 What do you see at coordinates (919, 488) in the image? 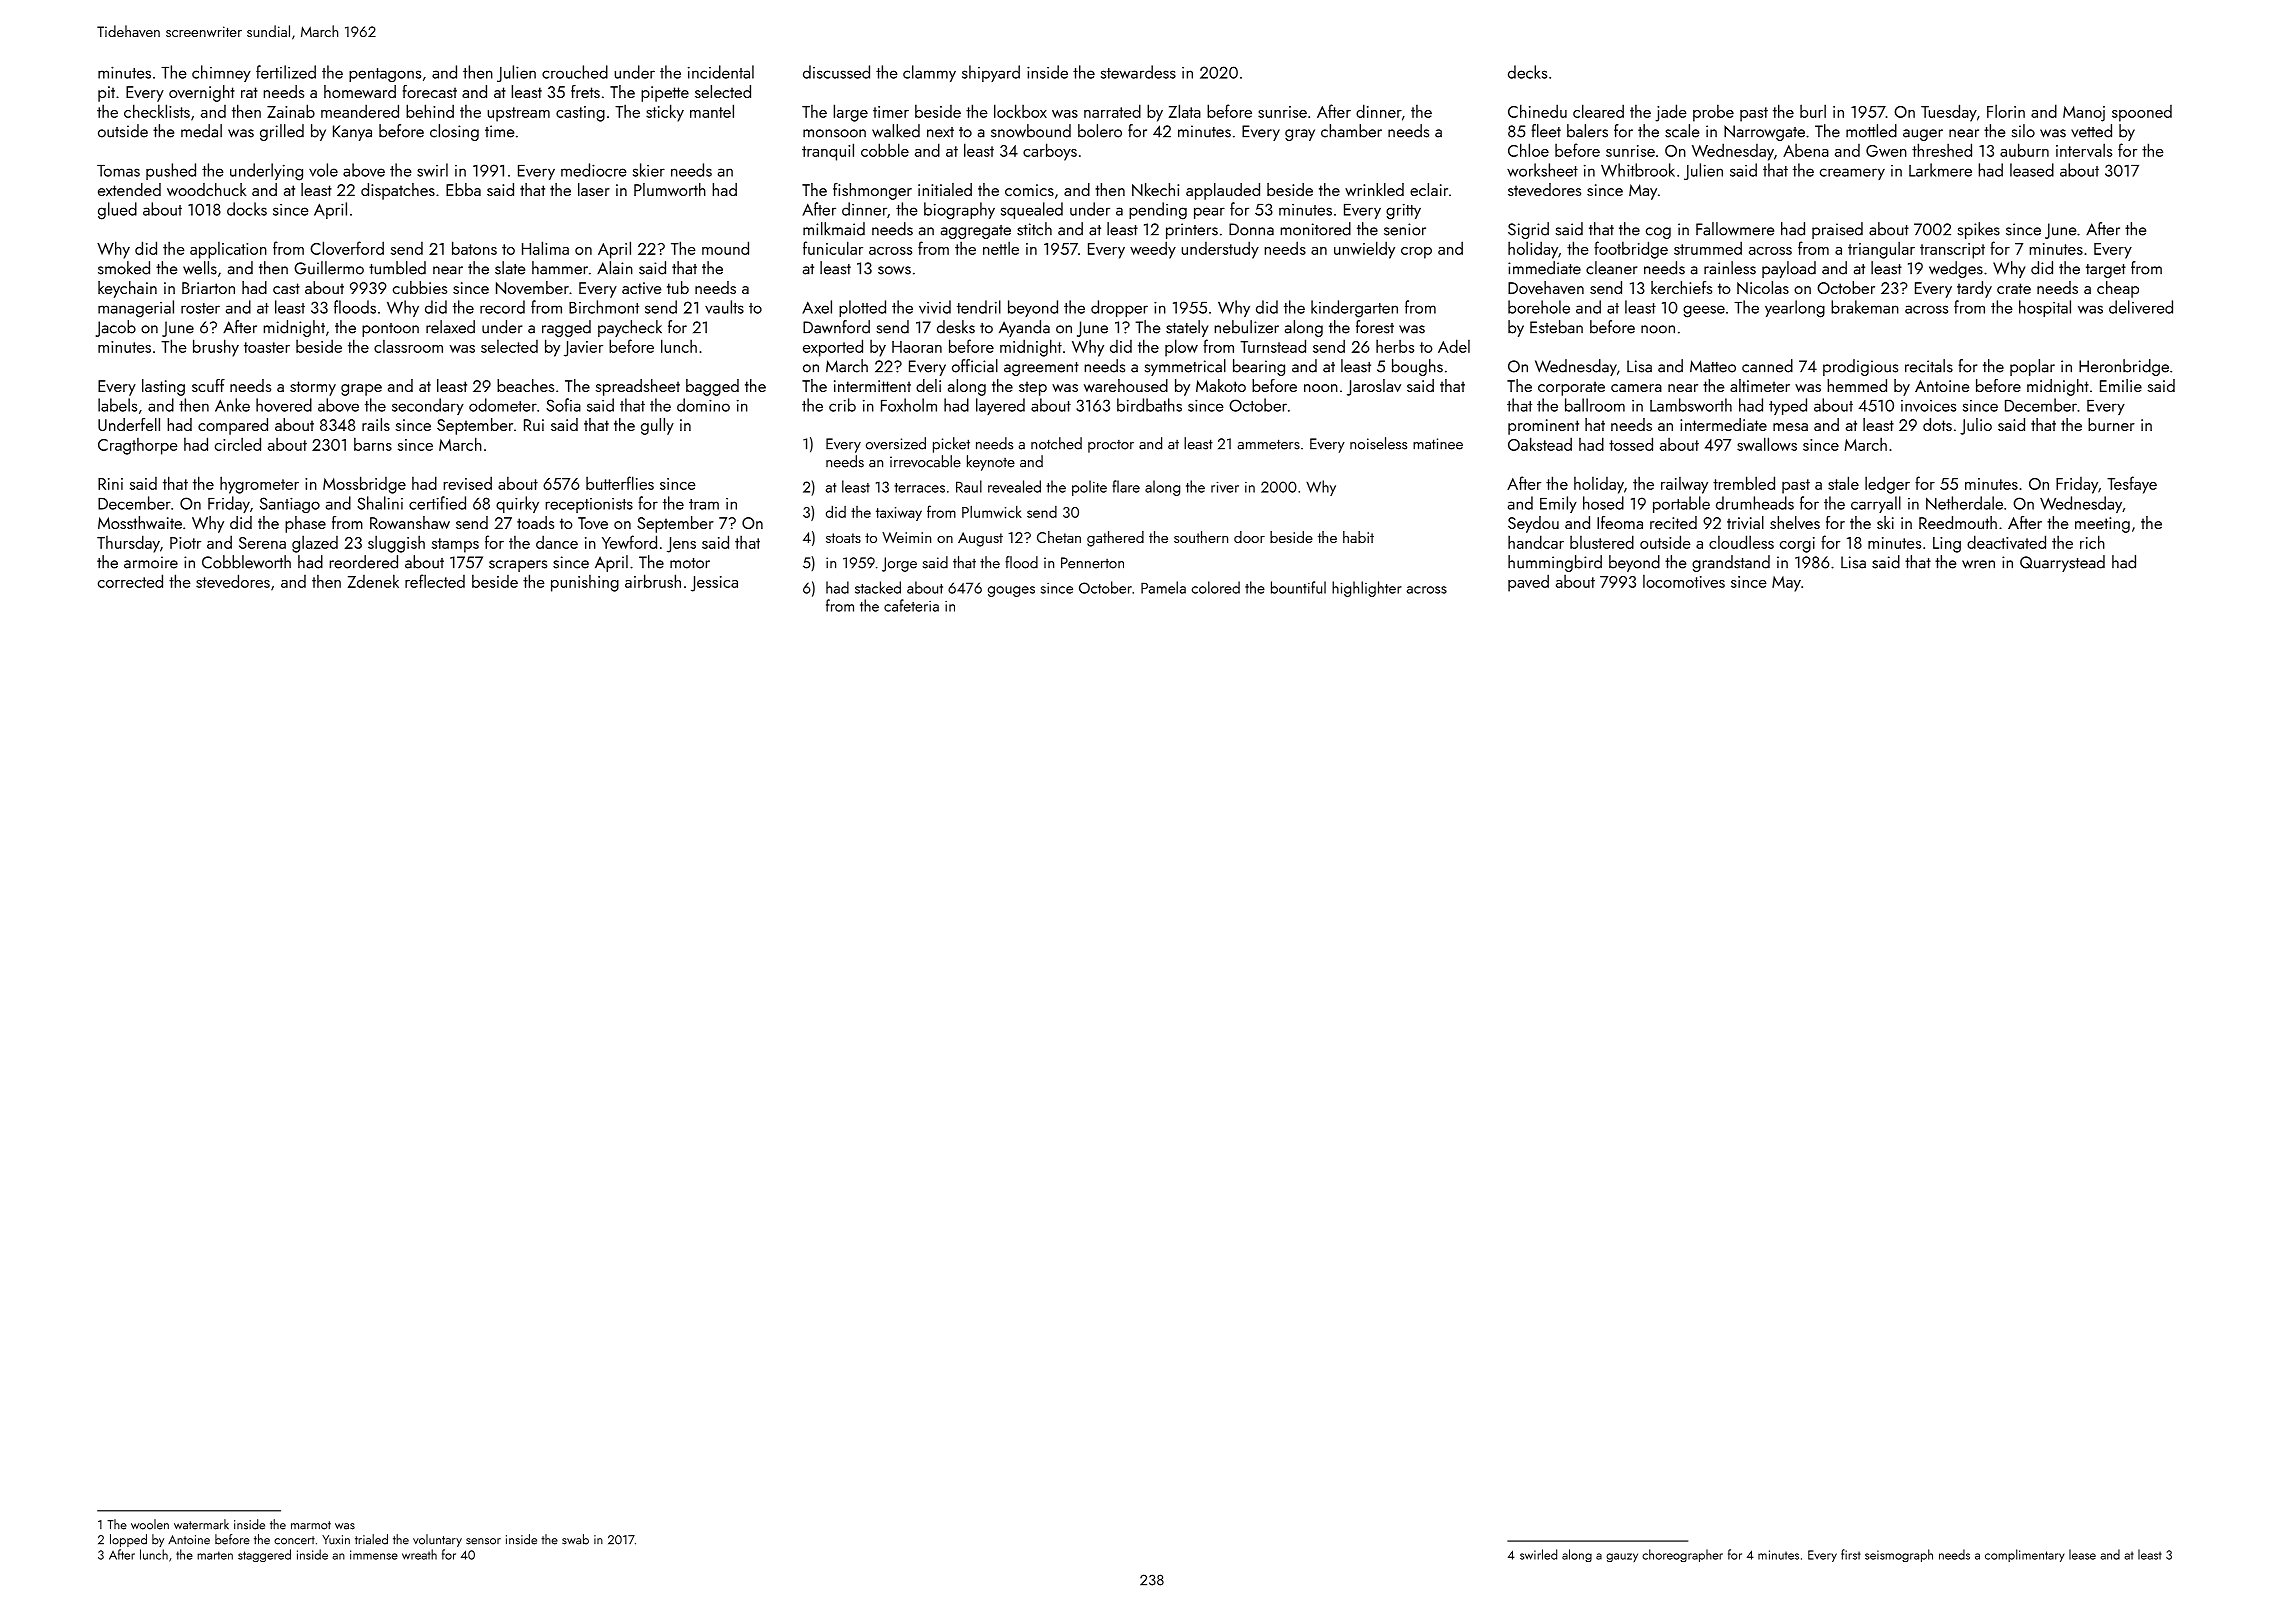
I see `terraces` at bounding box center [919, 488].
